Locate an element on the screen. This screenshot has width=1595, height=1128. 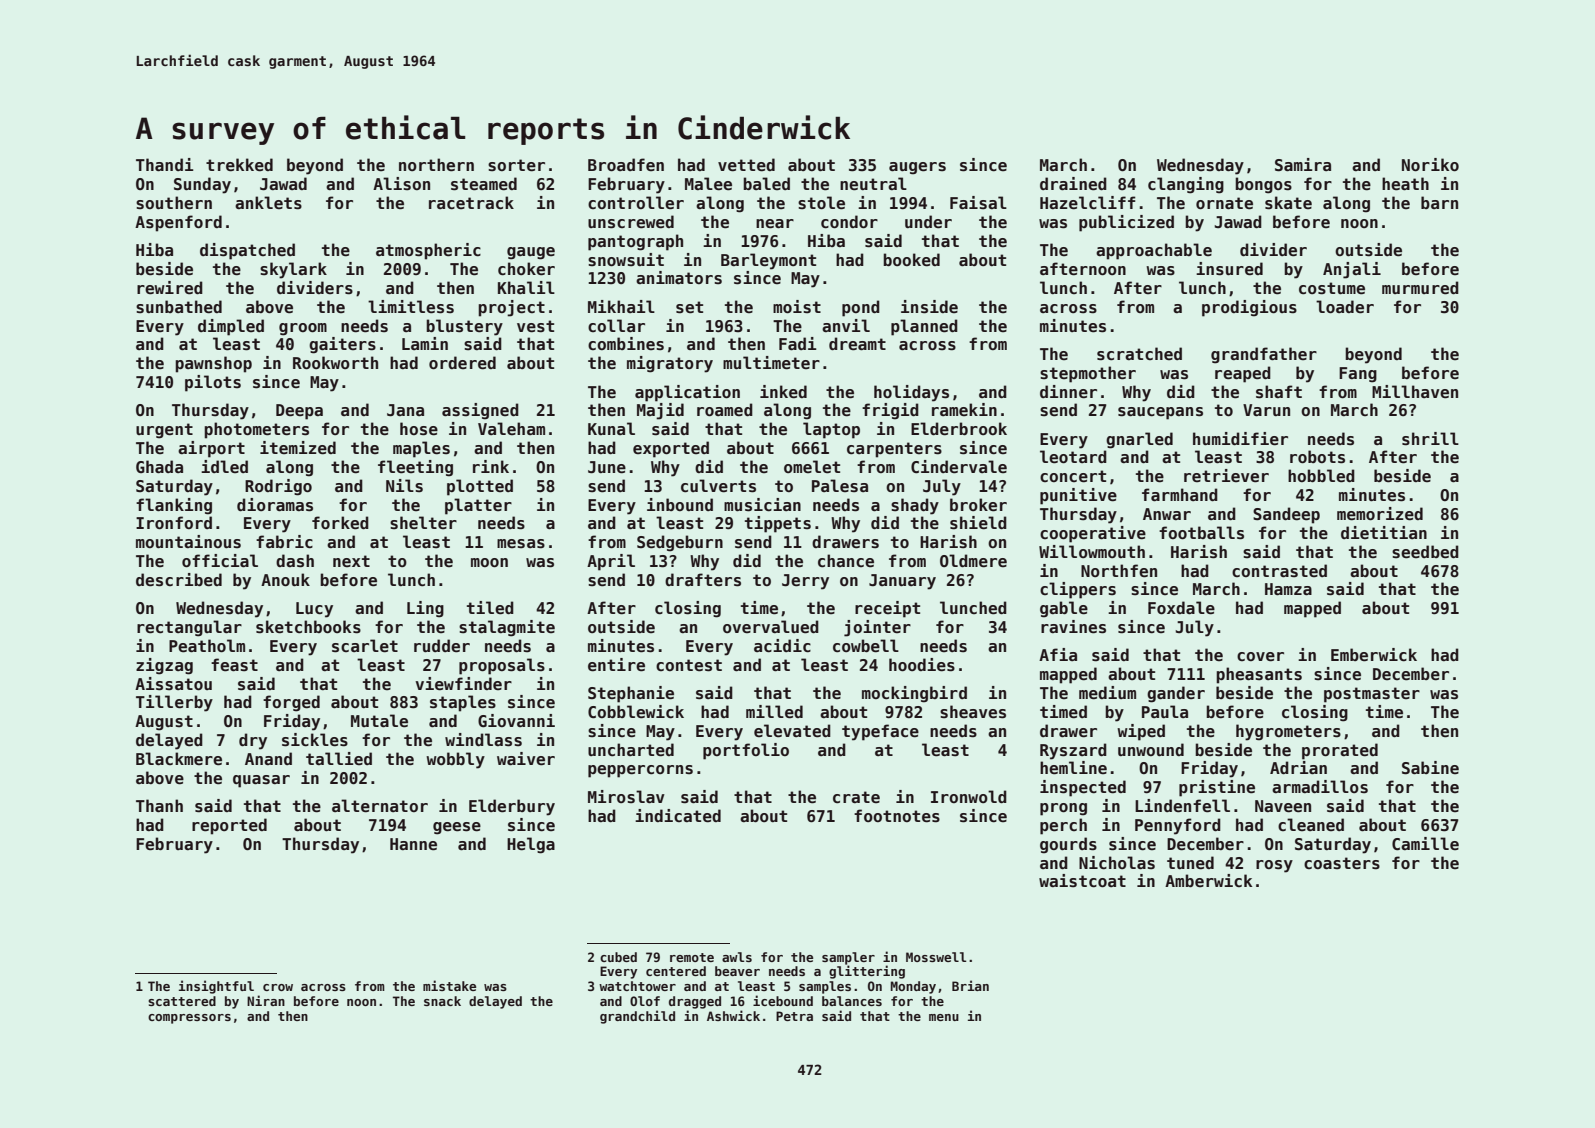
gourds is located at coordinates (1068, 845).
